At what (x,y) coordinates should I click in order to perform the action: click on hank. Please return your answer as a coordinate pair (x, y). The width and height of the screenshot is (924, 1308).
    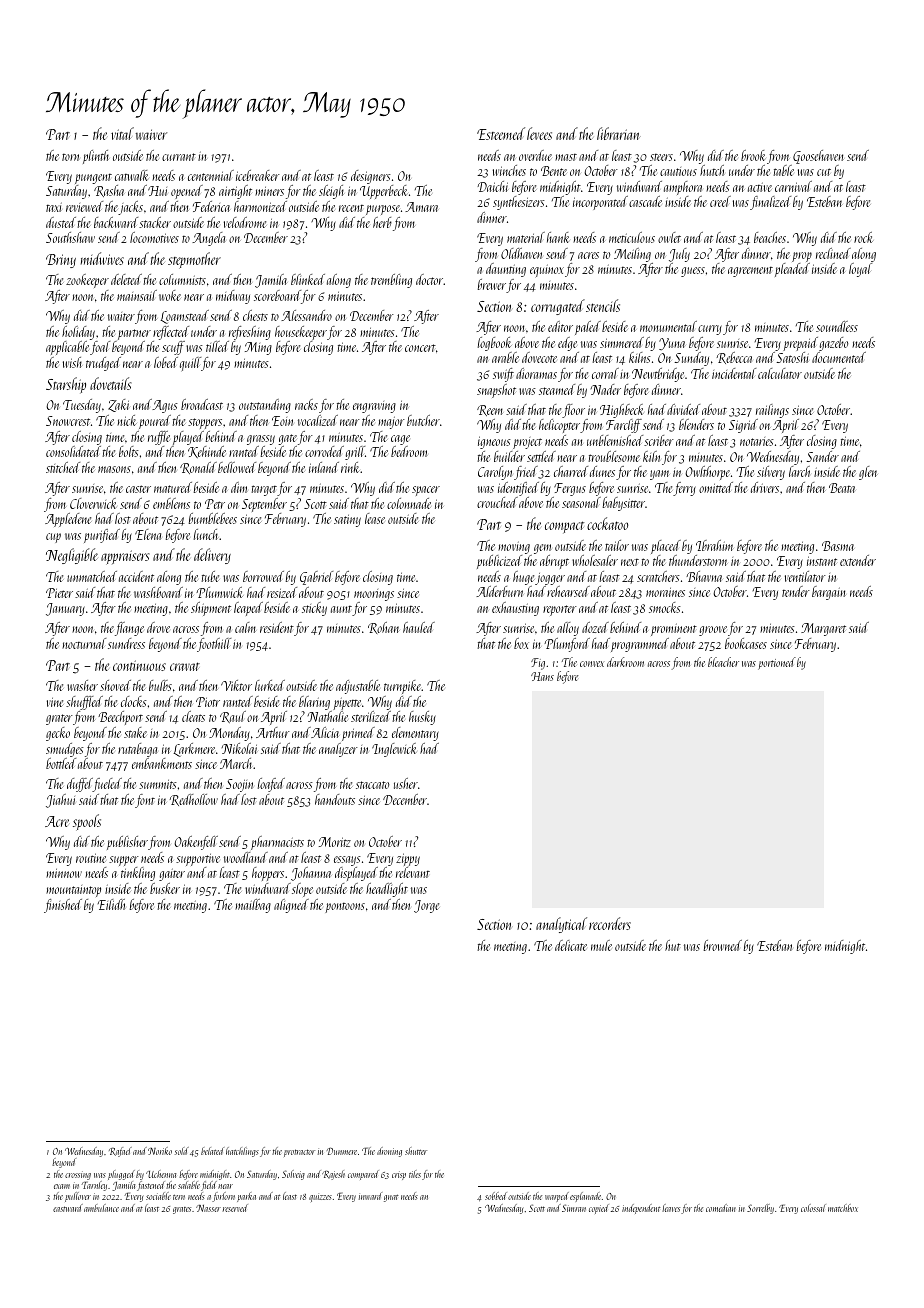
    Looking at the image, I should click on (558, 237).
